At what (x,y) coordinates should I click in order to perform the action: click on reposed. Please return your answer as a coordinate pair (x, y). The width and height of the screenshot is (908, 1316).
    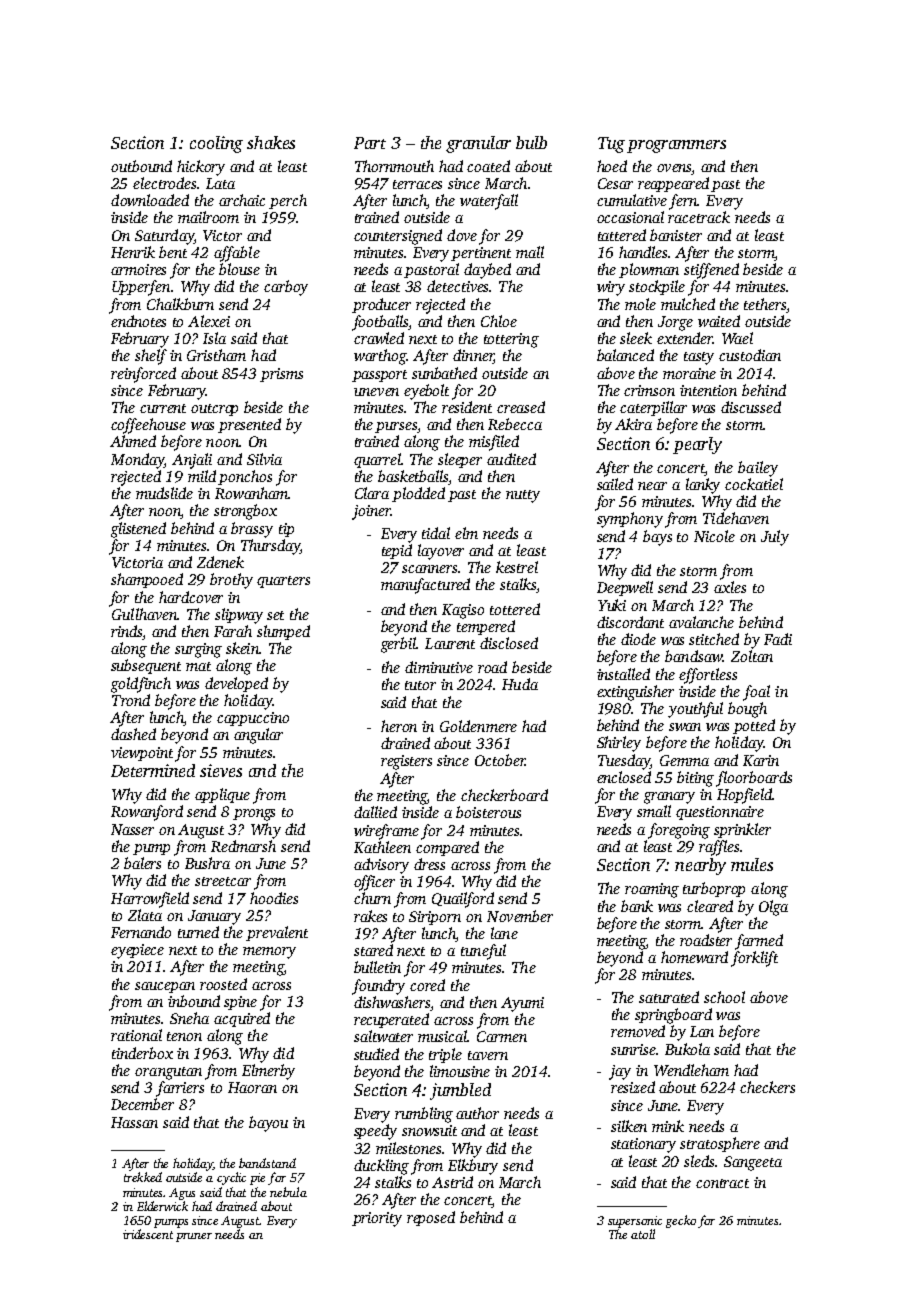
    Looking at the image, I should click on (431, 1218).
